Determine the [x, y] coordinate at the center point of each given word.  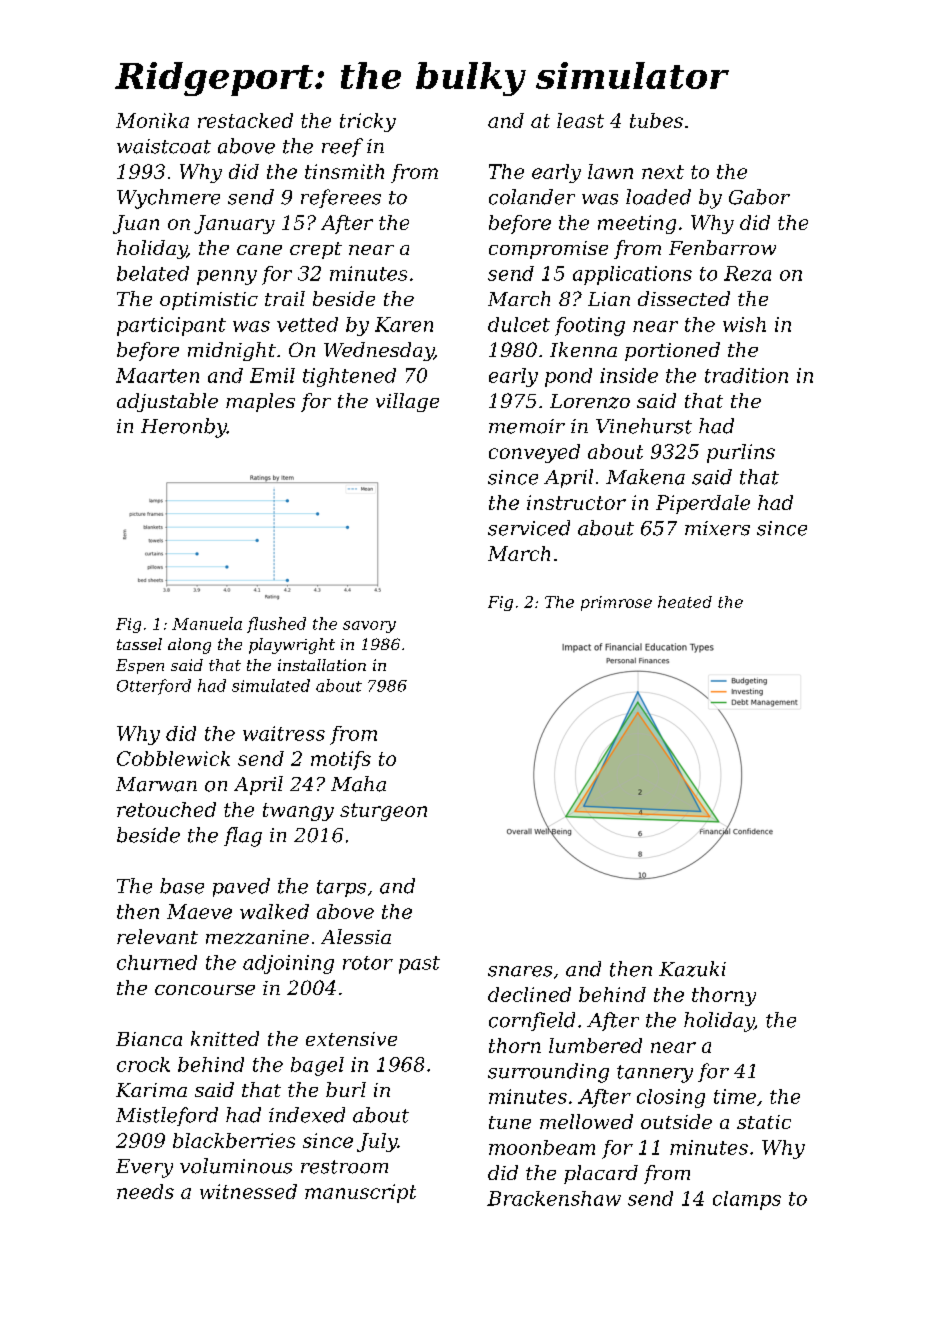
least [580, 120]
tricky [368, 122]
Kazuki [692, 969]
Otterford [154, 687]
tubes [656, 120]
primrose [616, 603]
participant [171, 326]
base [182, 886]
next [663, 172]
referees [341, 198]
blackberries [234, 1140]
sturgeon [383, 812]
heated [685, 602]
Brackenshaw [554, 1198]
